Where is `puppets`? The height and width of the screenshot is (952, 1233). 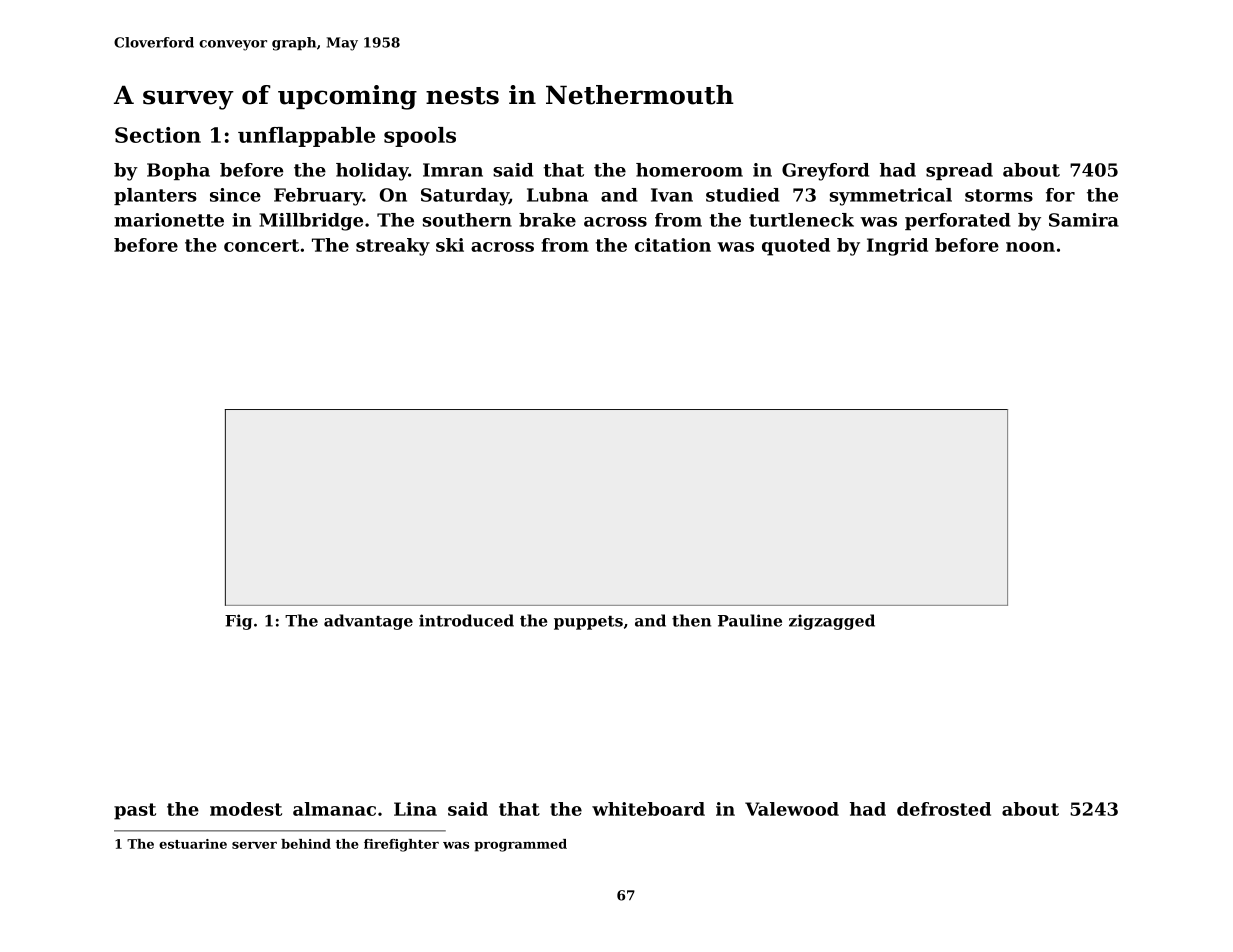
puppets is located at coordinates (588, 623).
